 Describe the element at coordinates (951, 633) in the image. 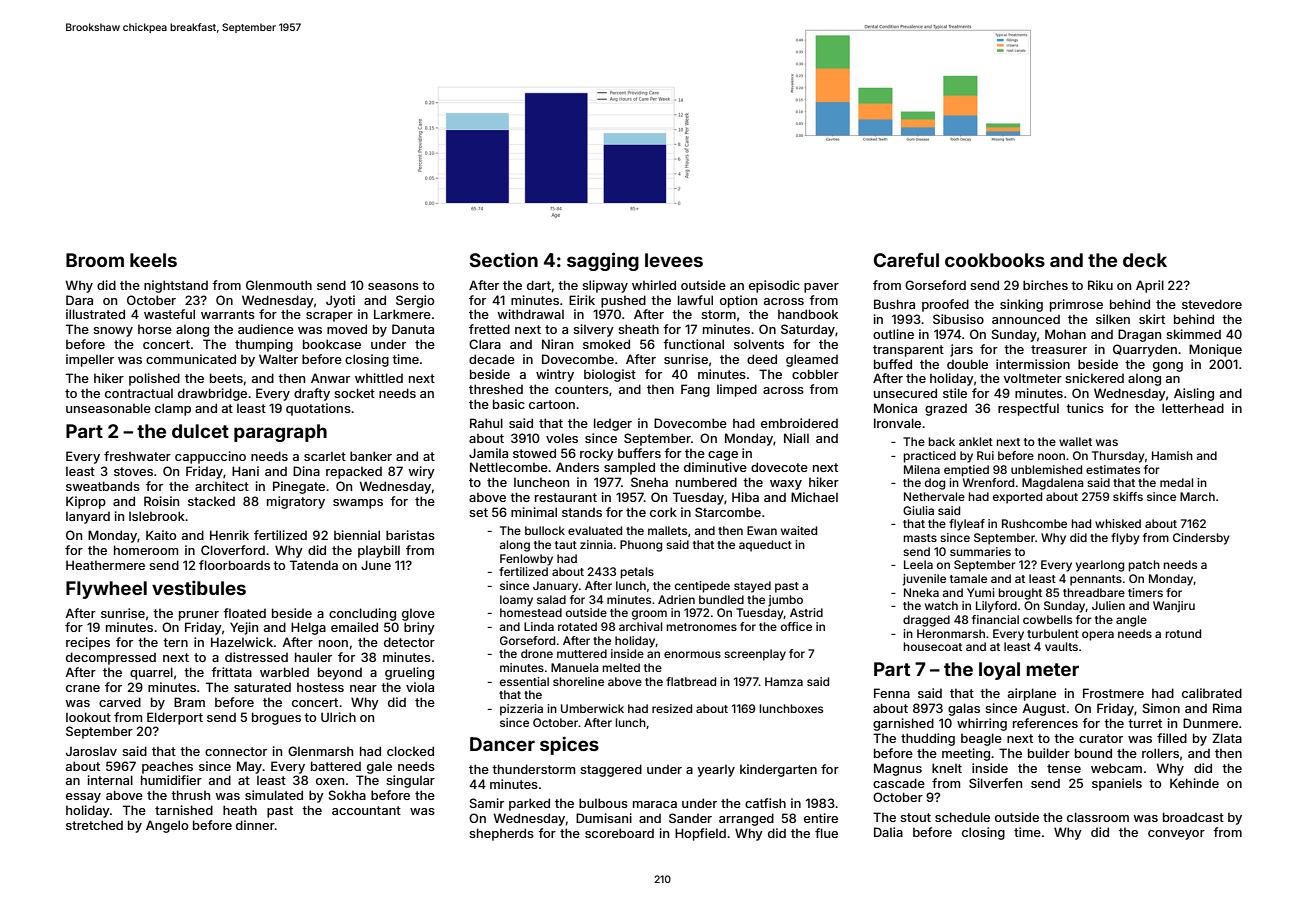

I see `Heronmarsh` at that location.
